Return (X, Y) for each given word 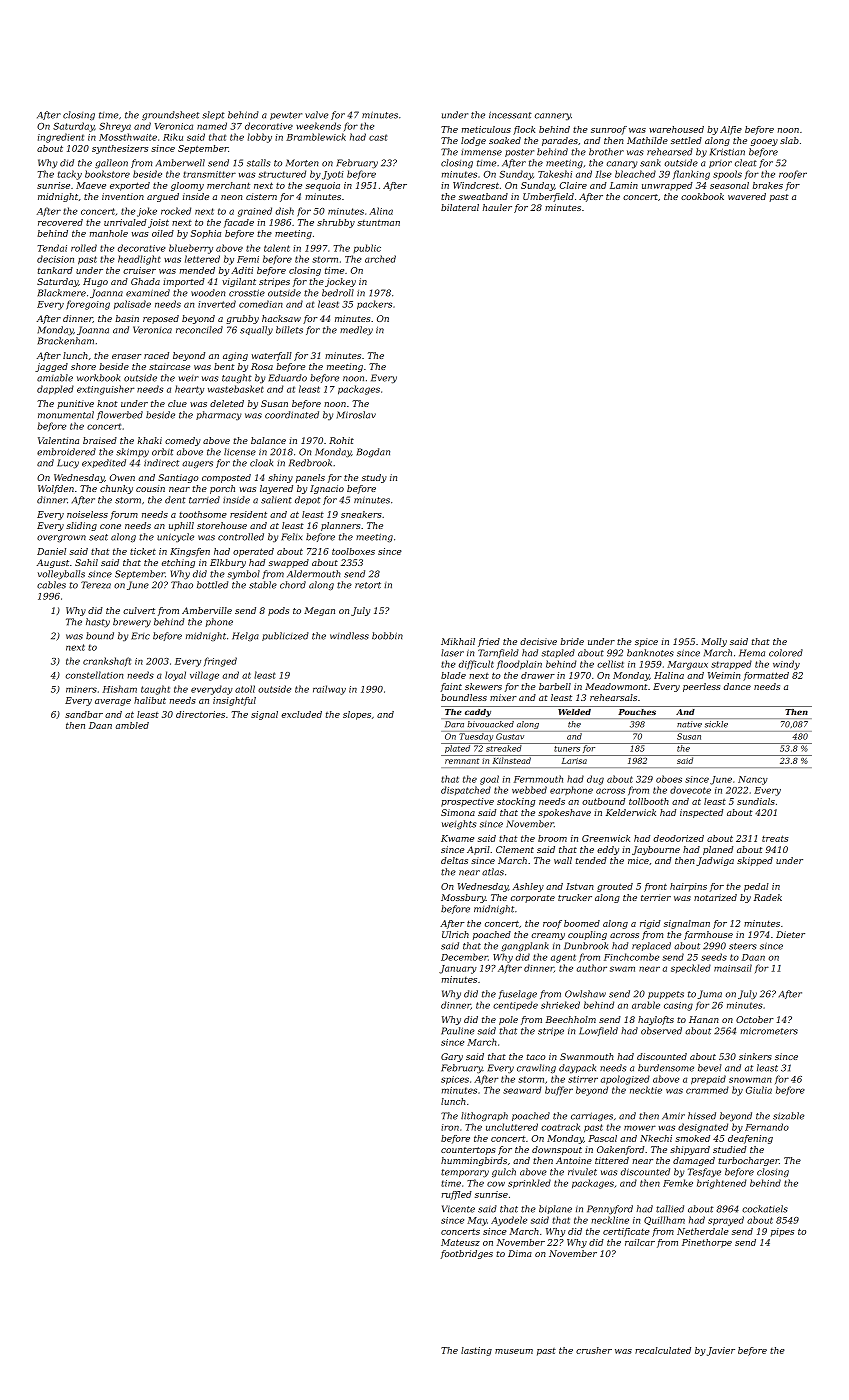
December (464, 957)
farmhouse (708, 935)
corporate (533, 899)
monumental (66, 415)
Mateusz (460, 1242)
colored (786, 653)
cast (378, 137)
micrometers (769, 1031)
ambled (132, 725)
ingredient (61, 138)
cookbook (702, 196)
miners (81, 689)
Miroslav (356, 415)
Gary (452, 1057)
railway (329, 690)
